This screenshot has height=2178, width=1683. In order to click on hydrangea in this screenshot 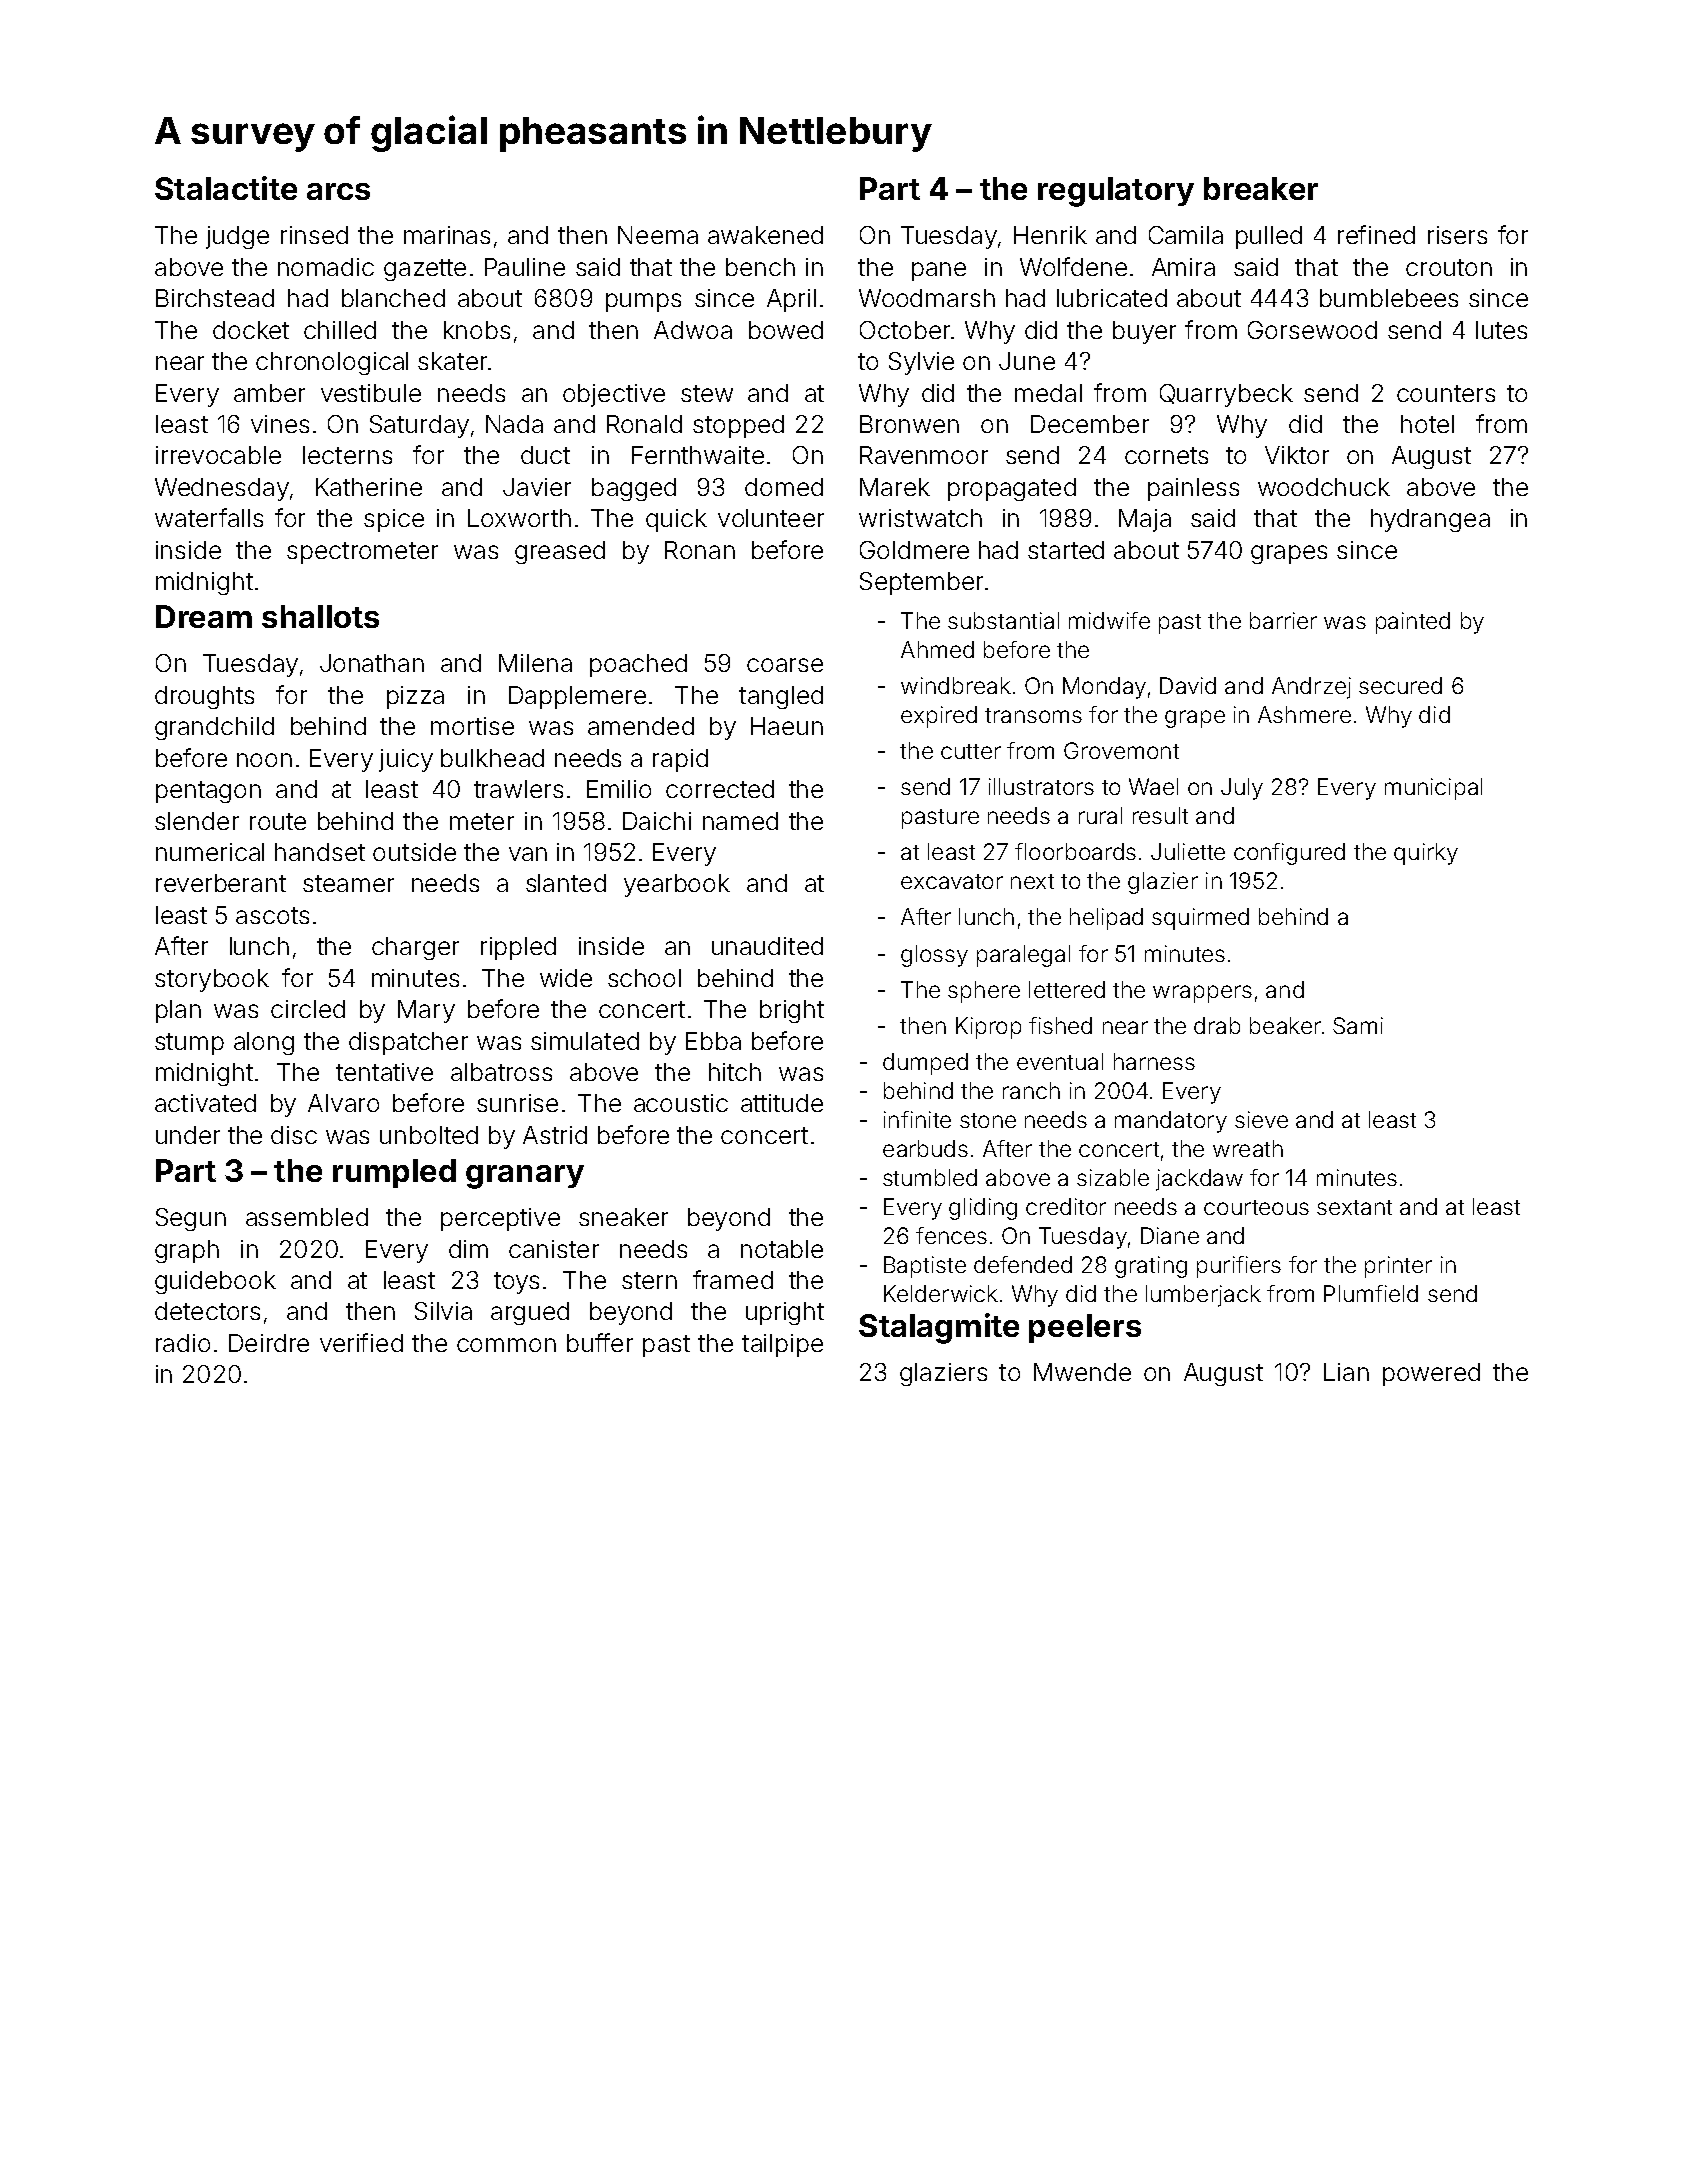, I will do `click(1430, 520)`.
